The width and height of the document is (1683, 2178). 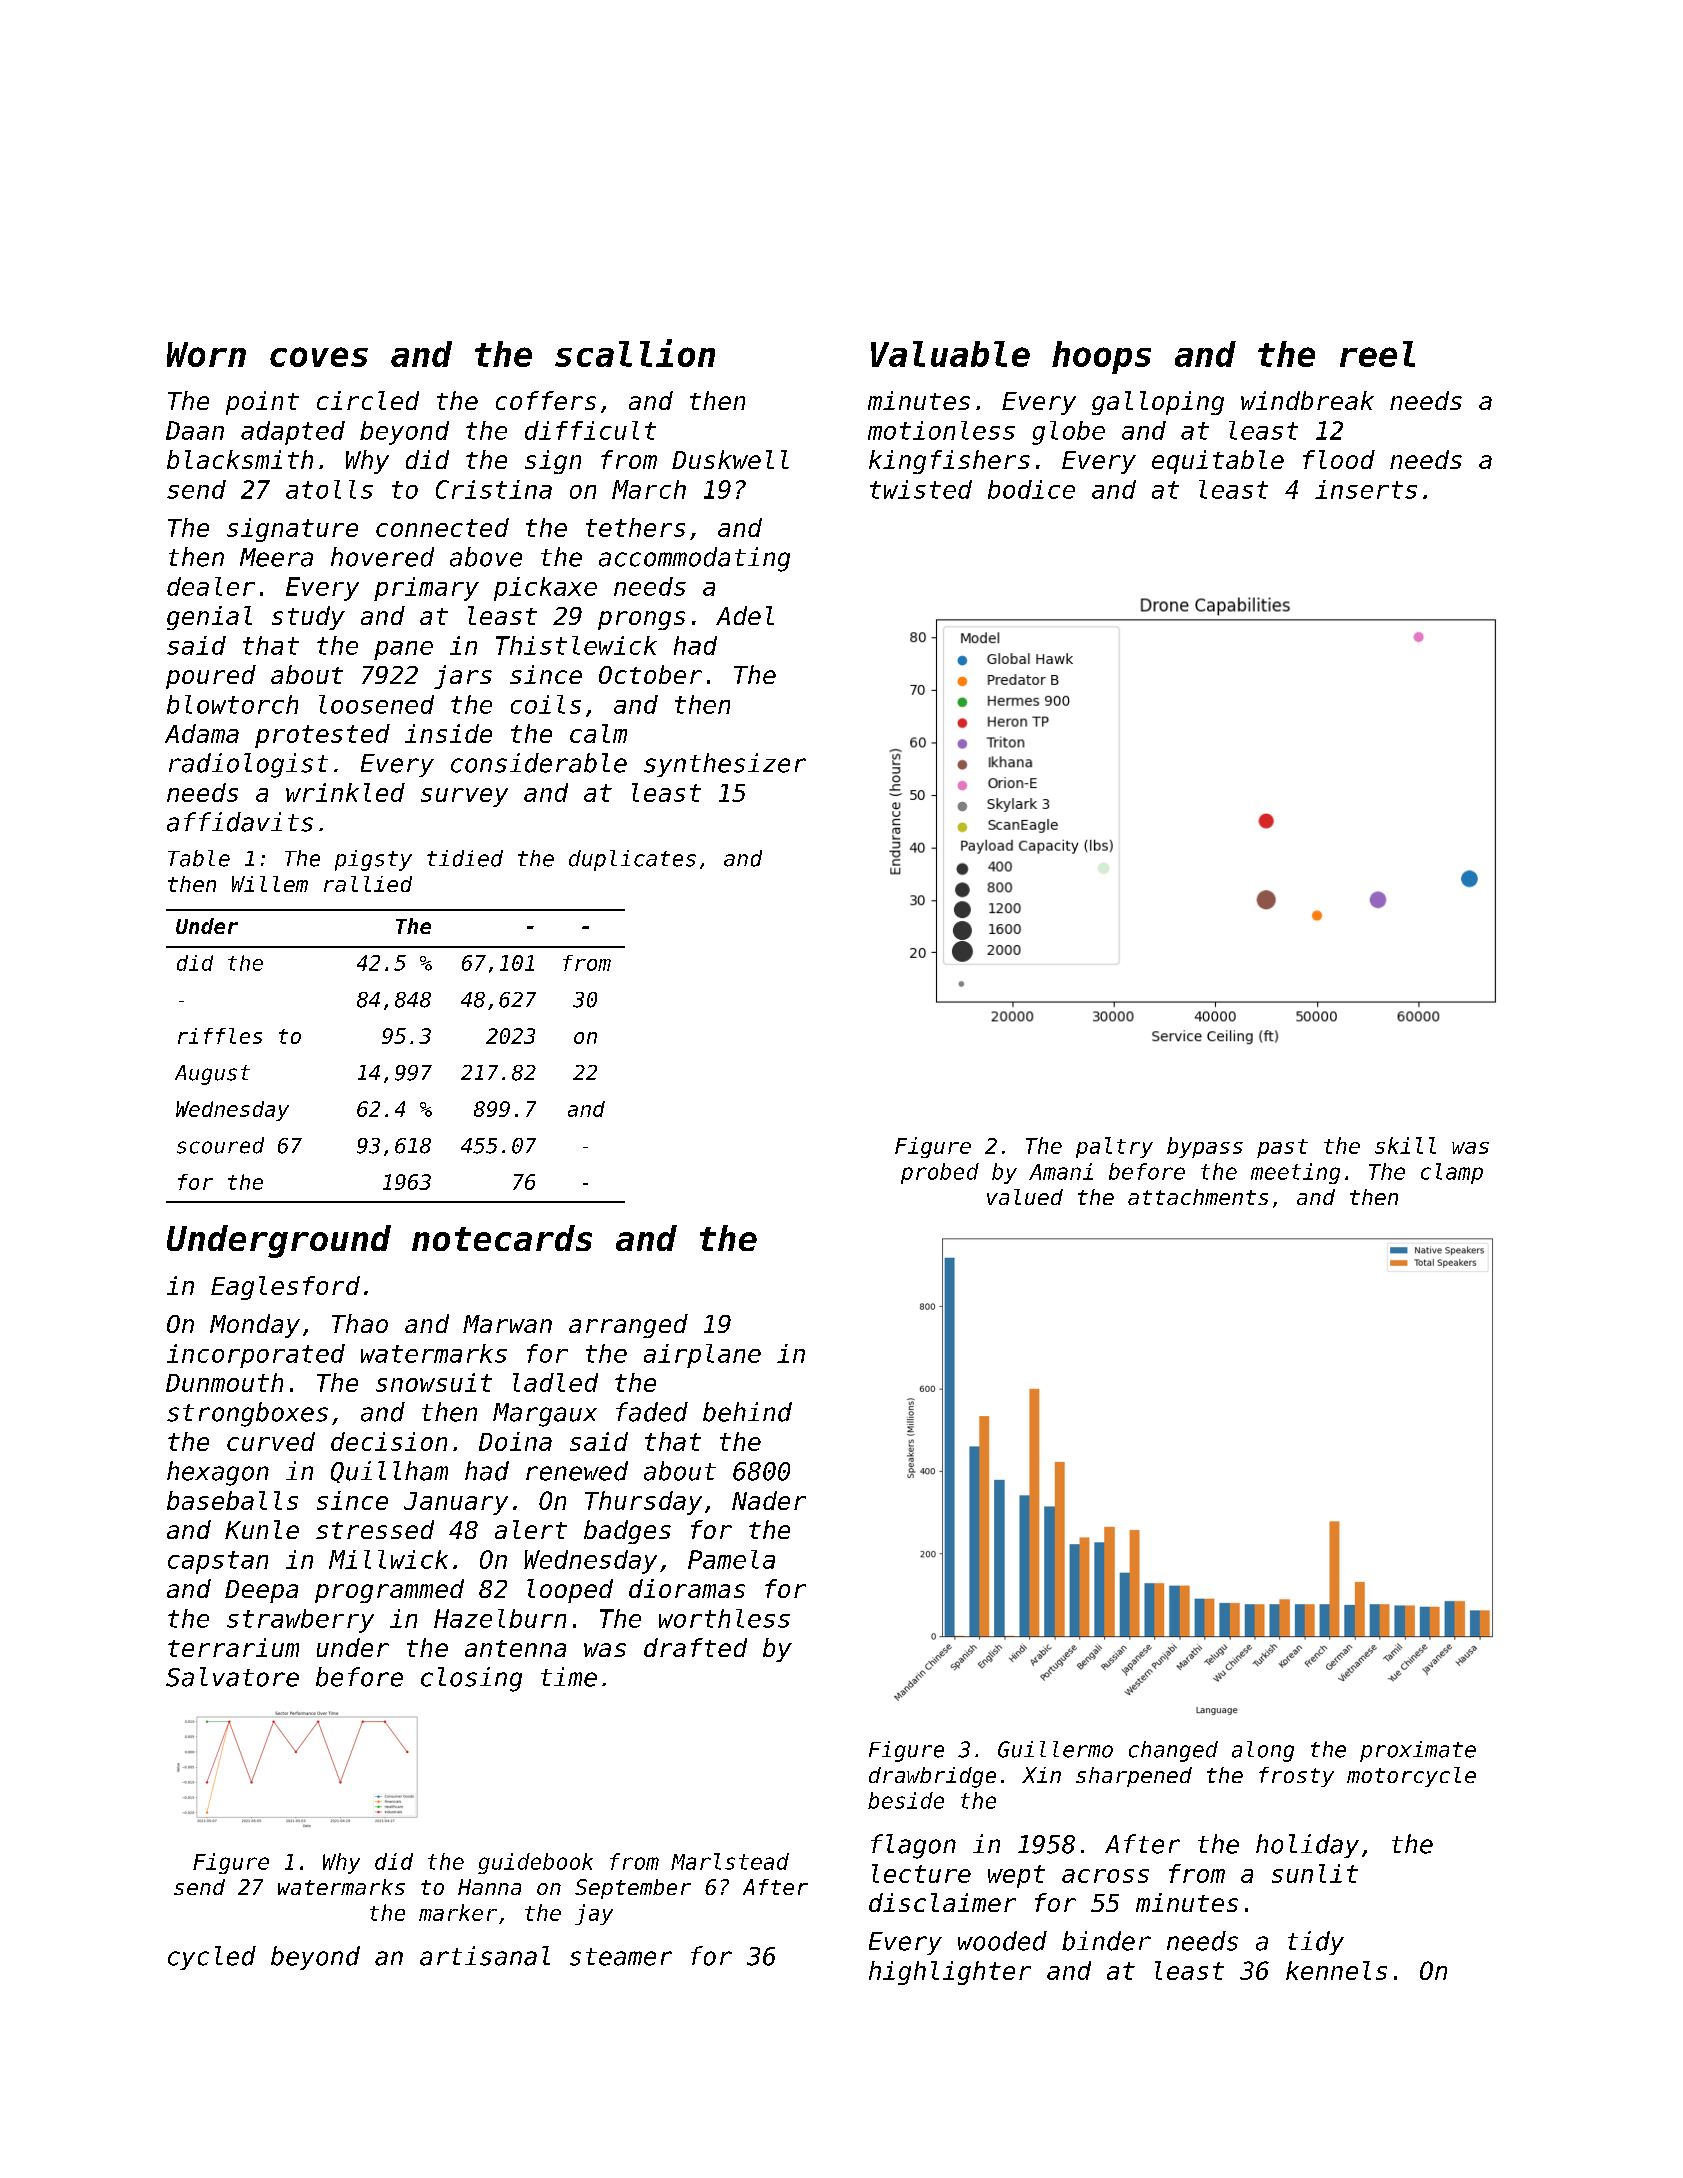 What do you see at coordinates (1418, 1751) in the document?
I see `proximate` at bounding box center [1418, 1751].
